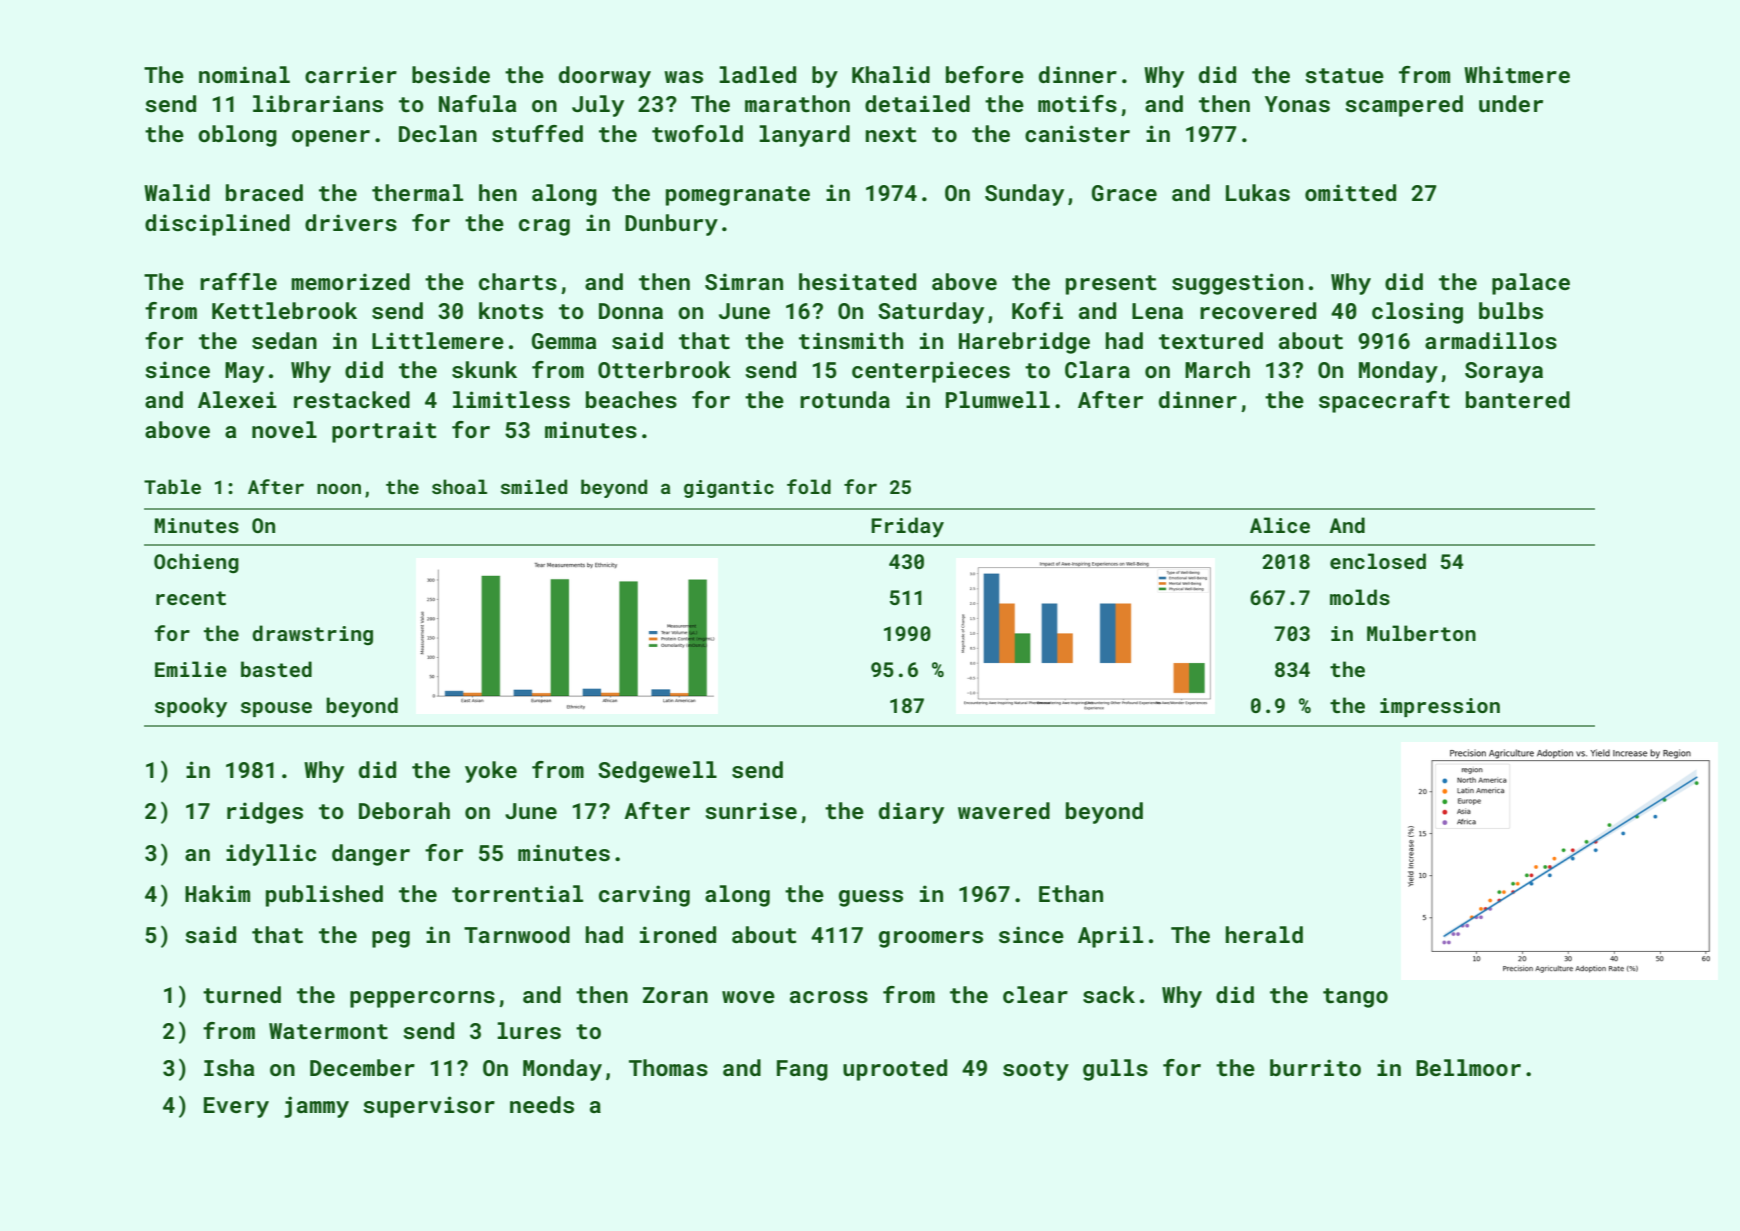 This document has height=1231, width=1740. Describe the element at coordinates (1211, 340) in the document. I see `textured` at that location.
